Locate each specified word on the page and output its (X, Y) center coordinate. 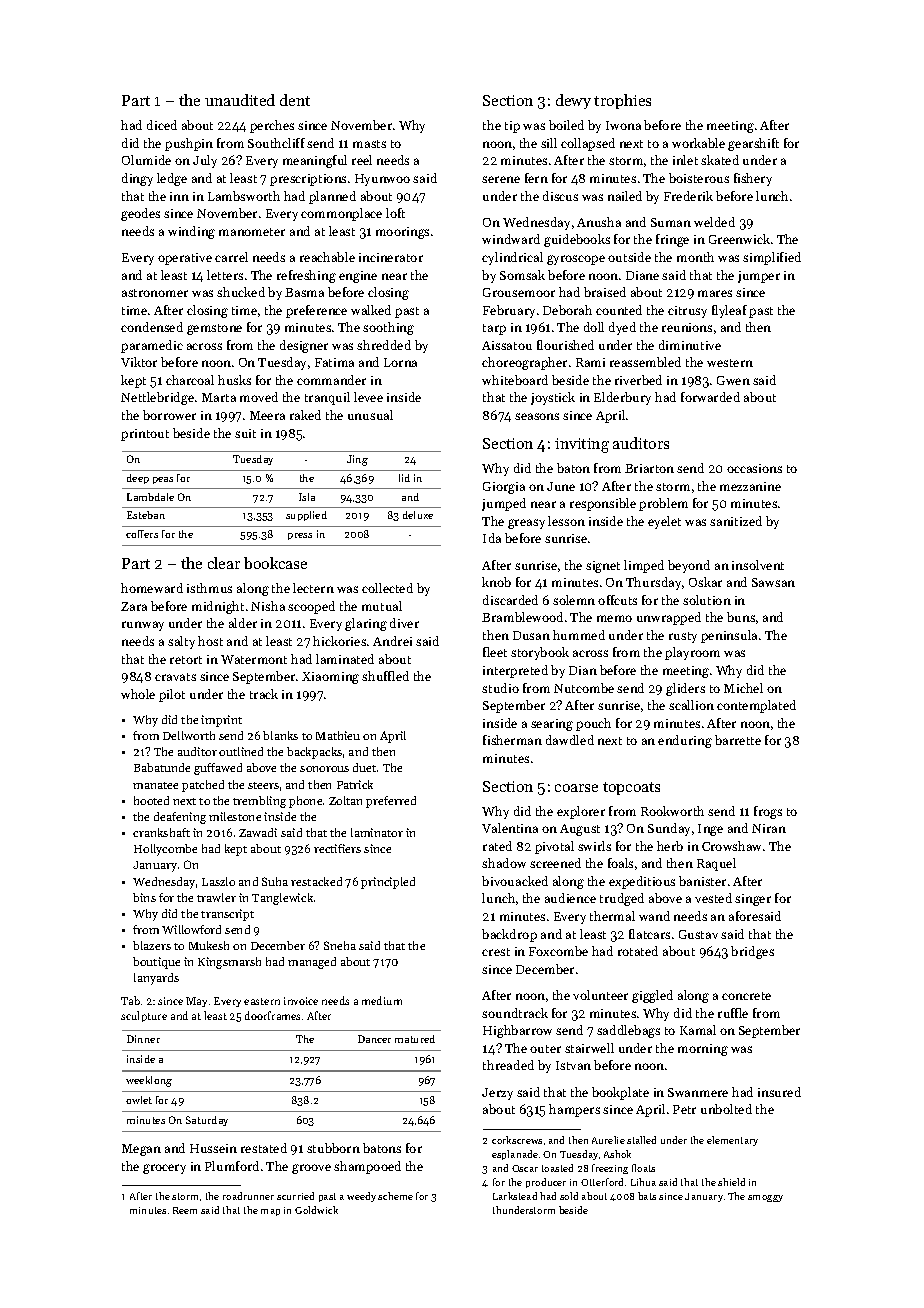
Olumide (146, 160)
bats (647, 1196)
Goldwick (316, 1210)
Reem (185, 1210)
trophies (622, 101)
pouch (593, 724)
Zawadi (258, 832)
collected (387, 588)
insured (779, 1092)
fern (536, 178)
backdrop (509, 935)
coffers (142, 534)
